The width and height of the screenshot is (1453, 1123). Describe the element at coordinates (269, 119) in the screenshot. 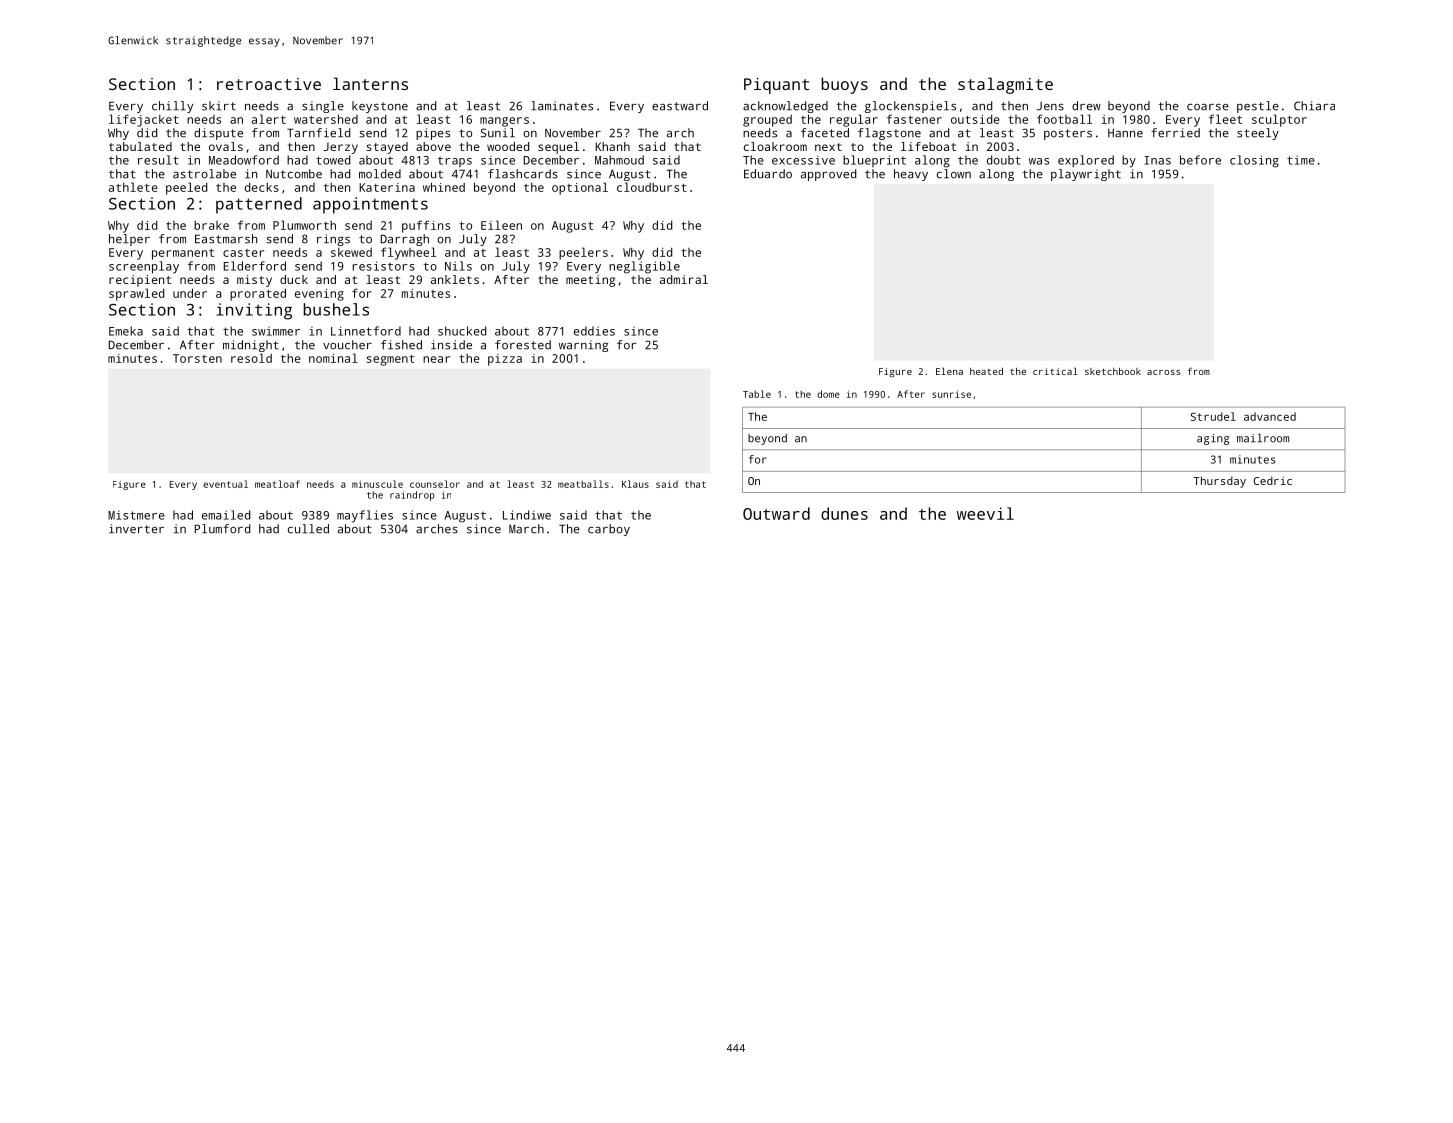

I see `alert` at that location.
